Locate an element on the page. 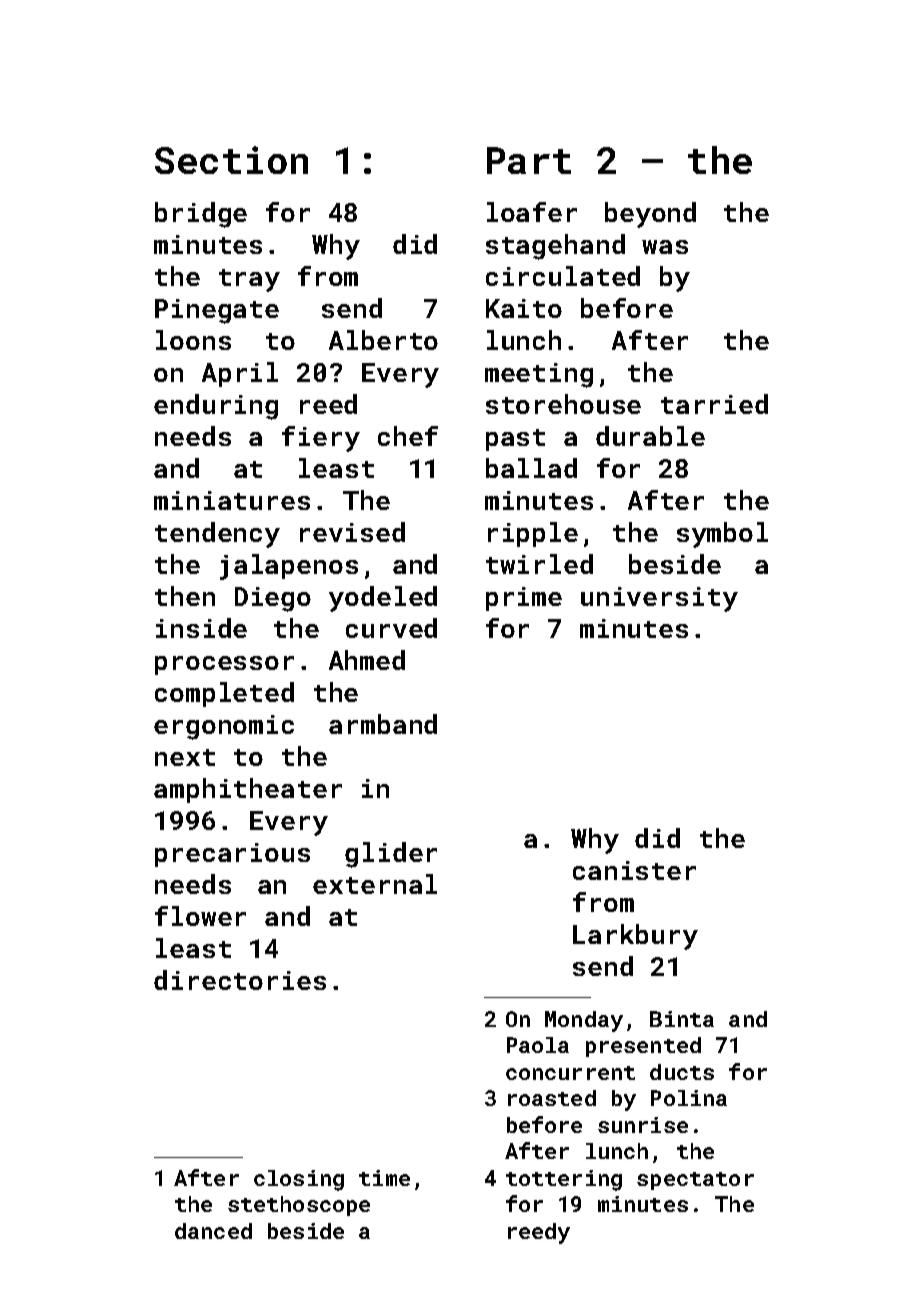  external is located at coordinates (375, 884).
